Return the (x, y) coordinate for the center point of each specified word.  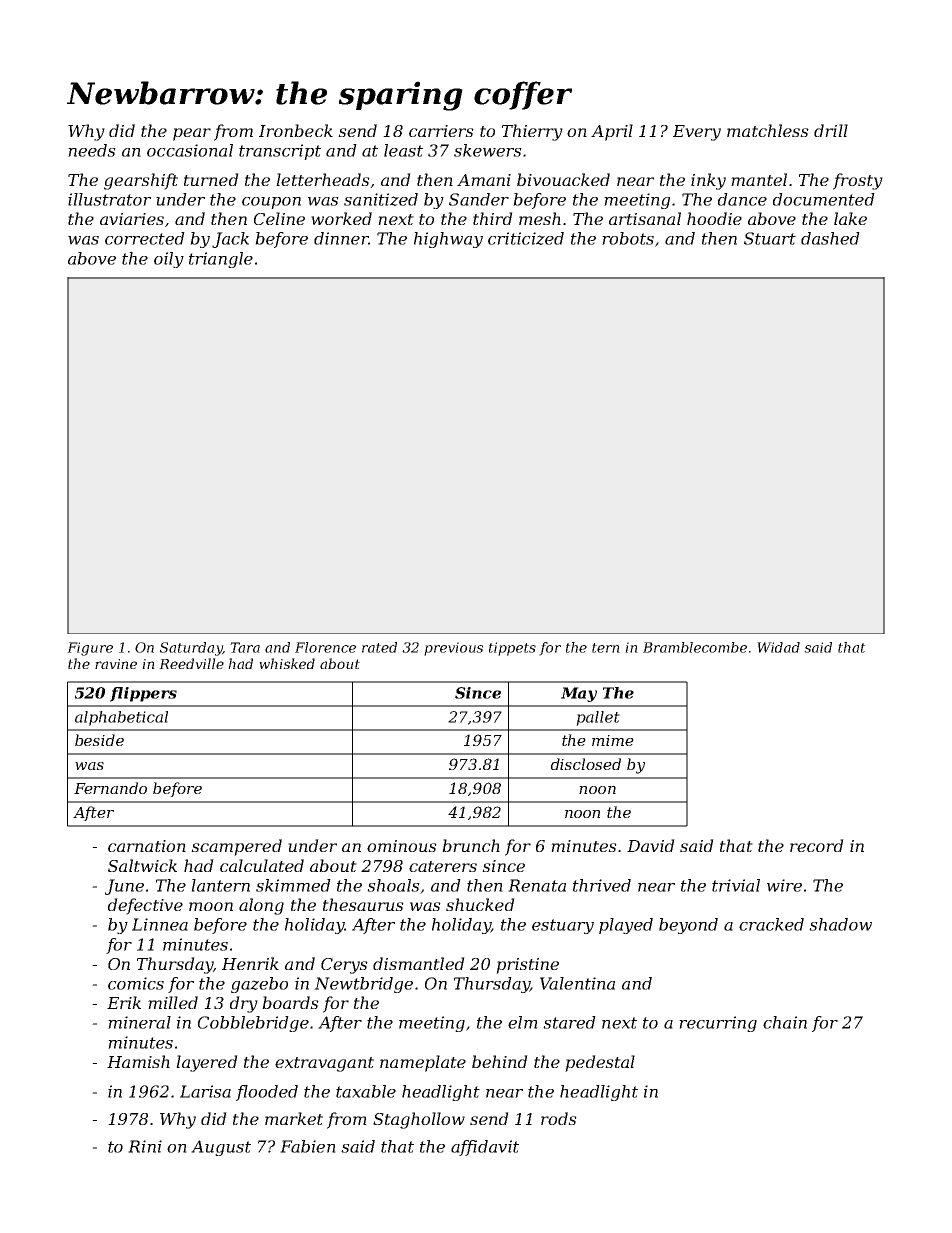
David (651, 845)
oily (169, 260)
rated (379, 647)
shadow (840, 924)
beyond (688, 926)
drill (831, 130)
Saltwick (142, 865)
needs (92, 150)
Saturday (191, 649)
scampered (236, 847)
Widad (778, 647)
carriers (441, 131)
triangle (221, 260)
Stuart (770, 238)
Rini (145, 1146)
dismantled (419, 963)
